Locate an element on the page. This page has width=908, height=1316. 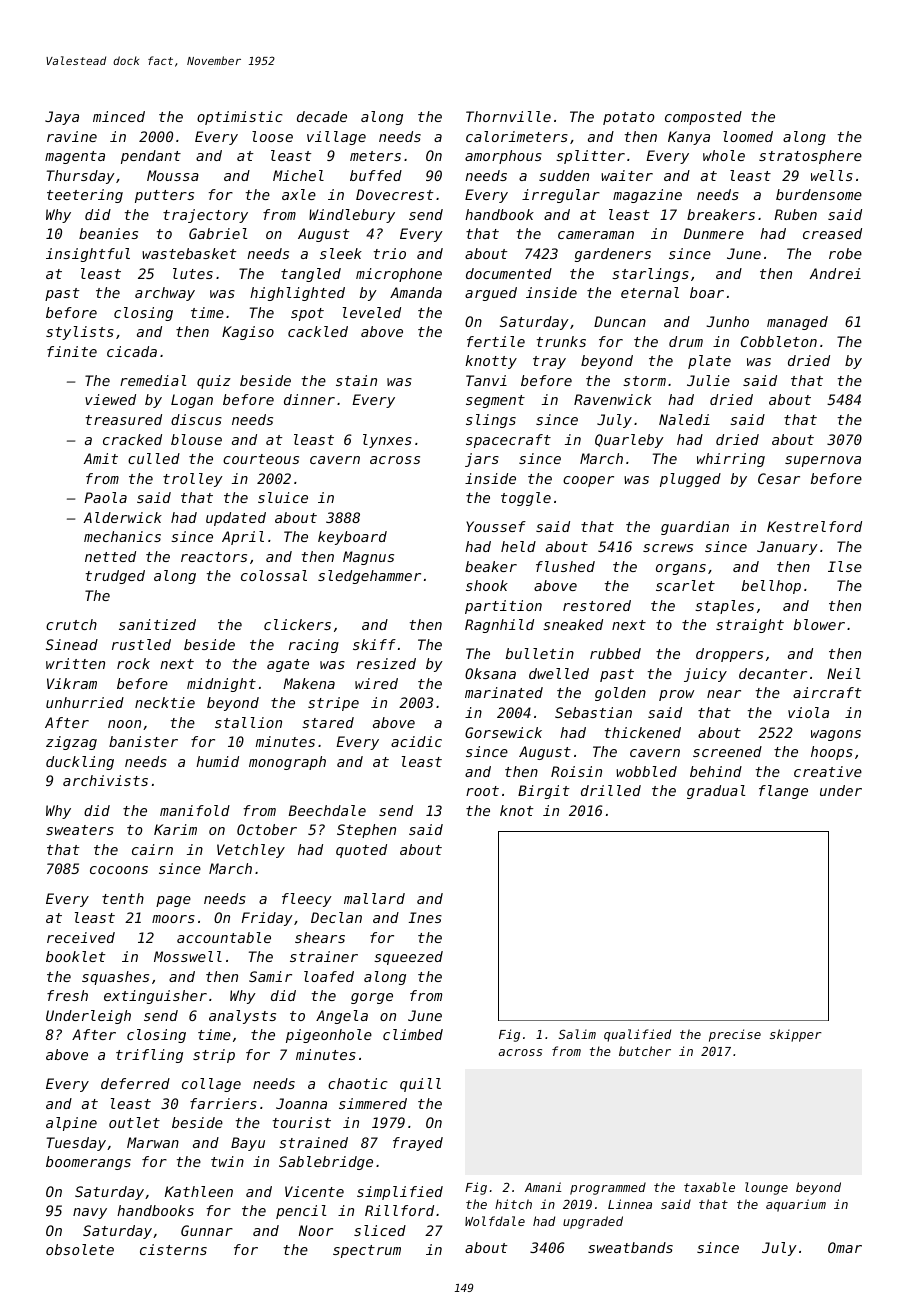
minced is located at coordinates (119, 116).
